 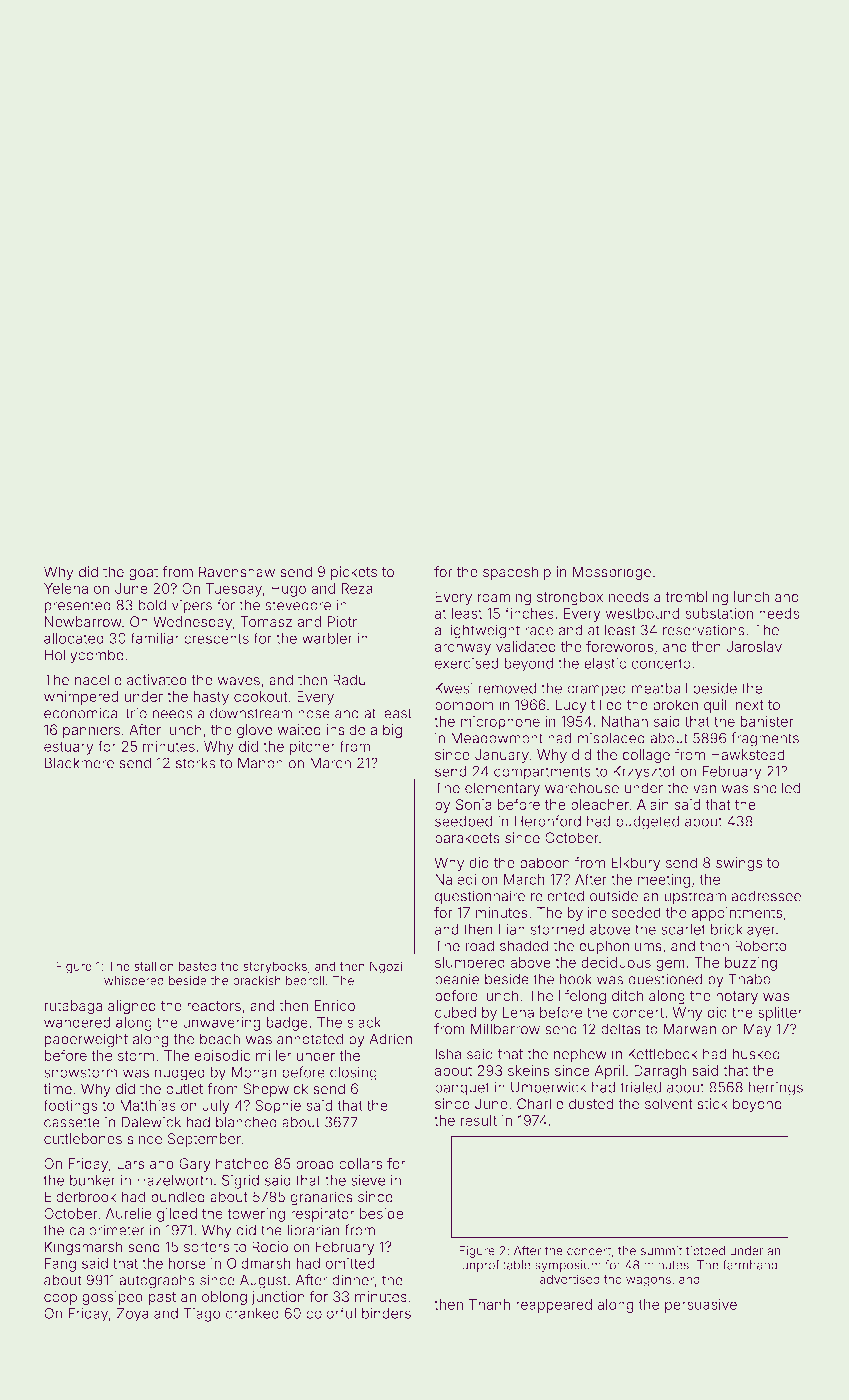 I want to click on herrings, so click(x=776, y=1089).
